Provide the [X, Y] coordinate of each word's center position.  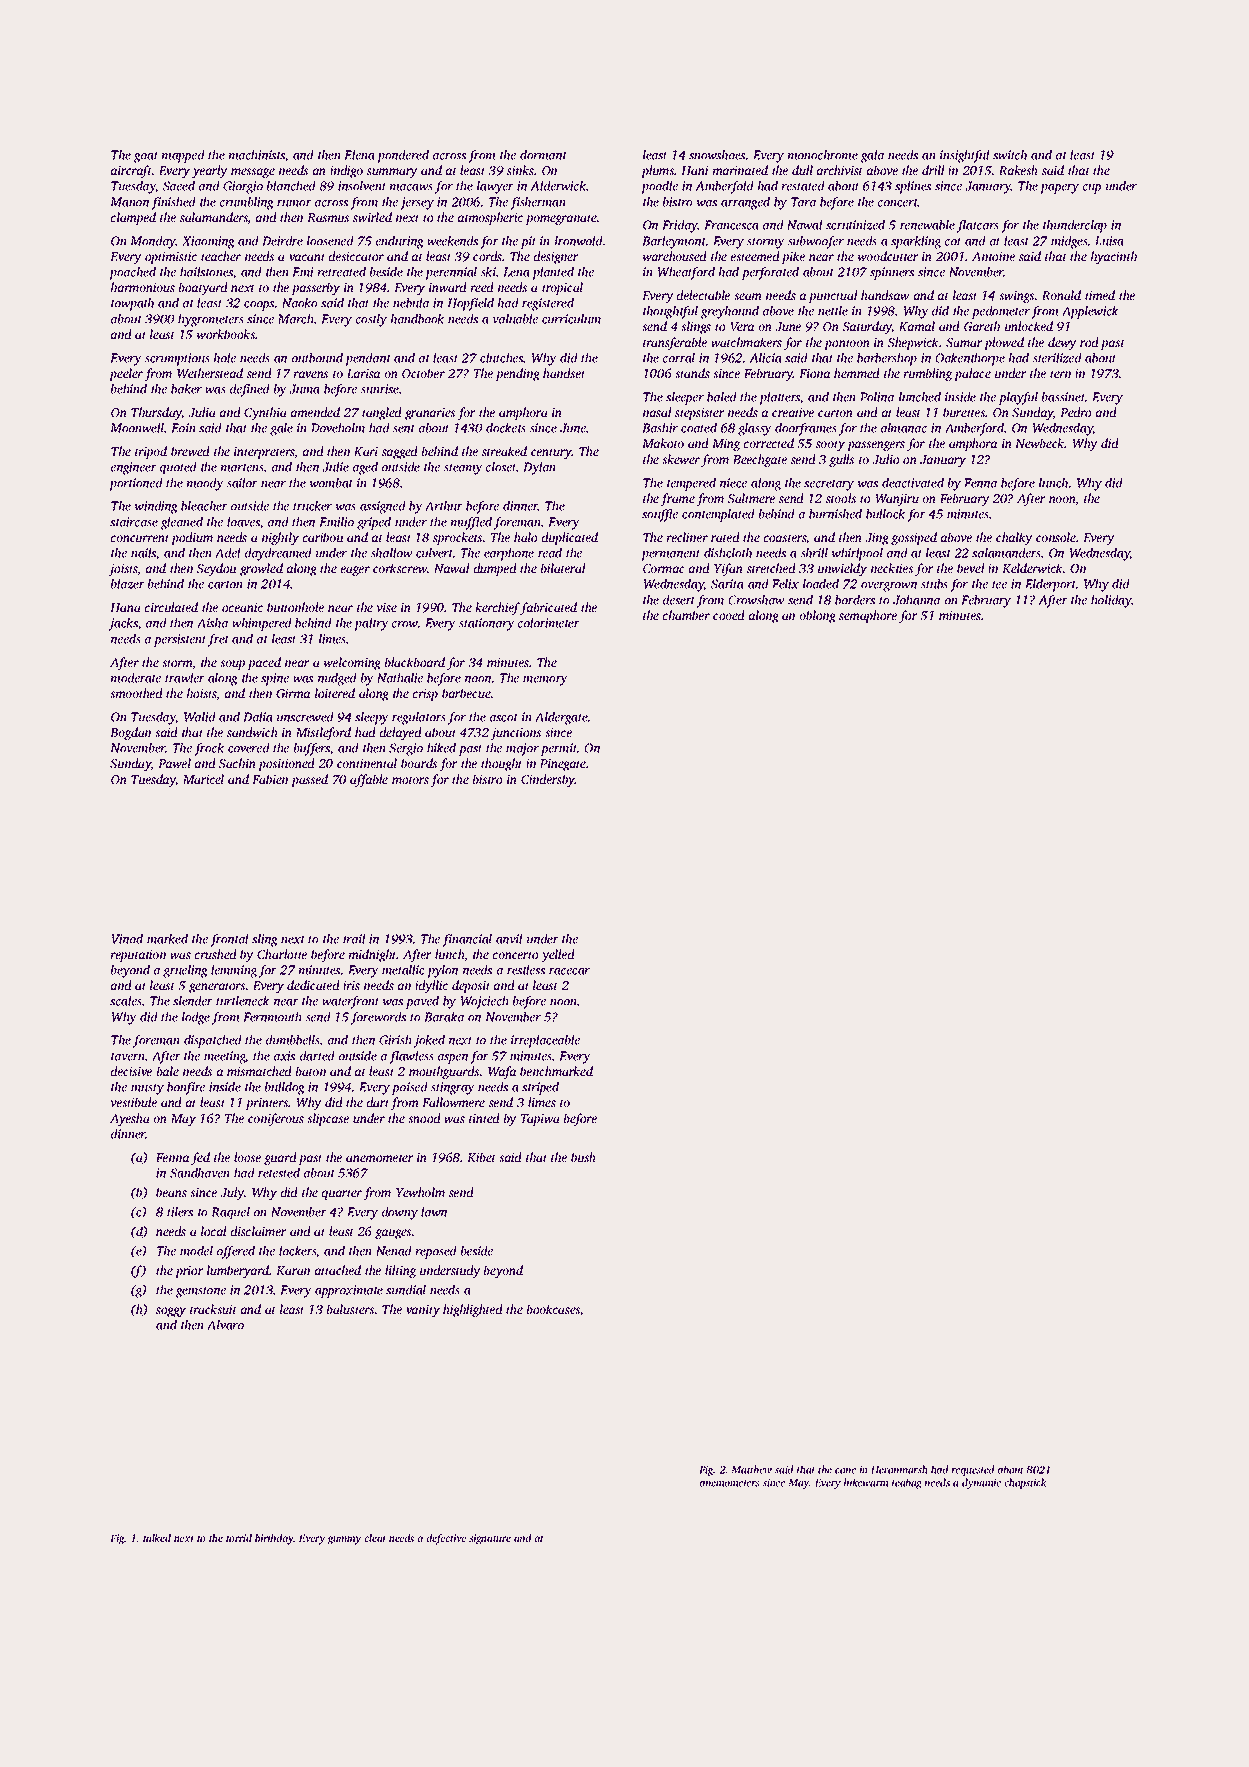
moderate [136, 678]
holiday [1111, 601]
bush [583, 1157]
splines [913, 187]
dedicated [313, 985]
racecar [569, 971]
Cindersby [548, 780]
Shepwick [913, 343]
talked [157, 1538]
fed [200, 1158]
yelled [558, 955]
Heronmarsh [899, 1469]
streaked [504, 451]
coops [259, 306]
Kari [366, 451]
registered [548, 304]
